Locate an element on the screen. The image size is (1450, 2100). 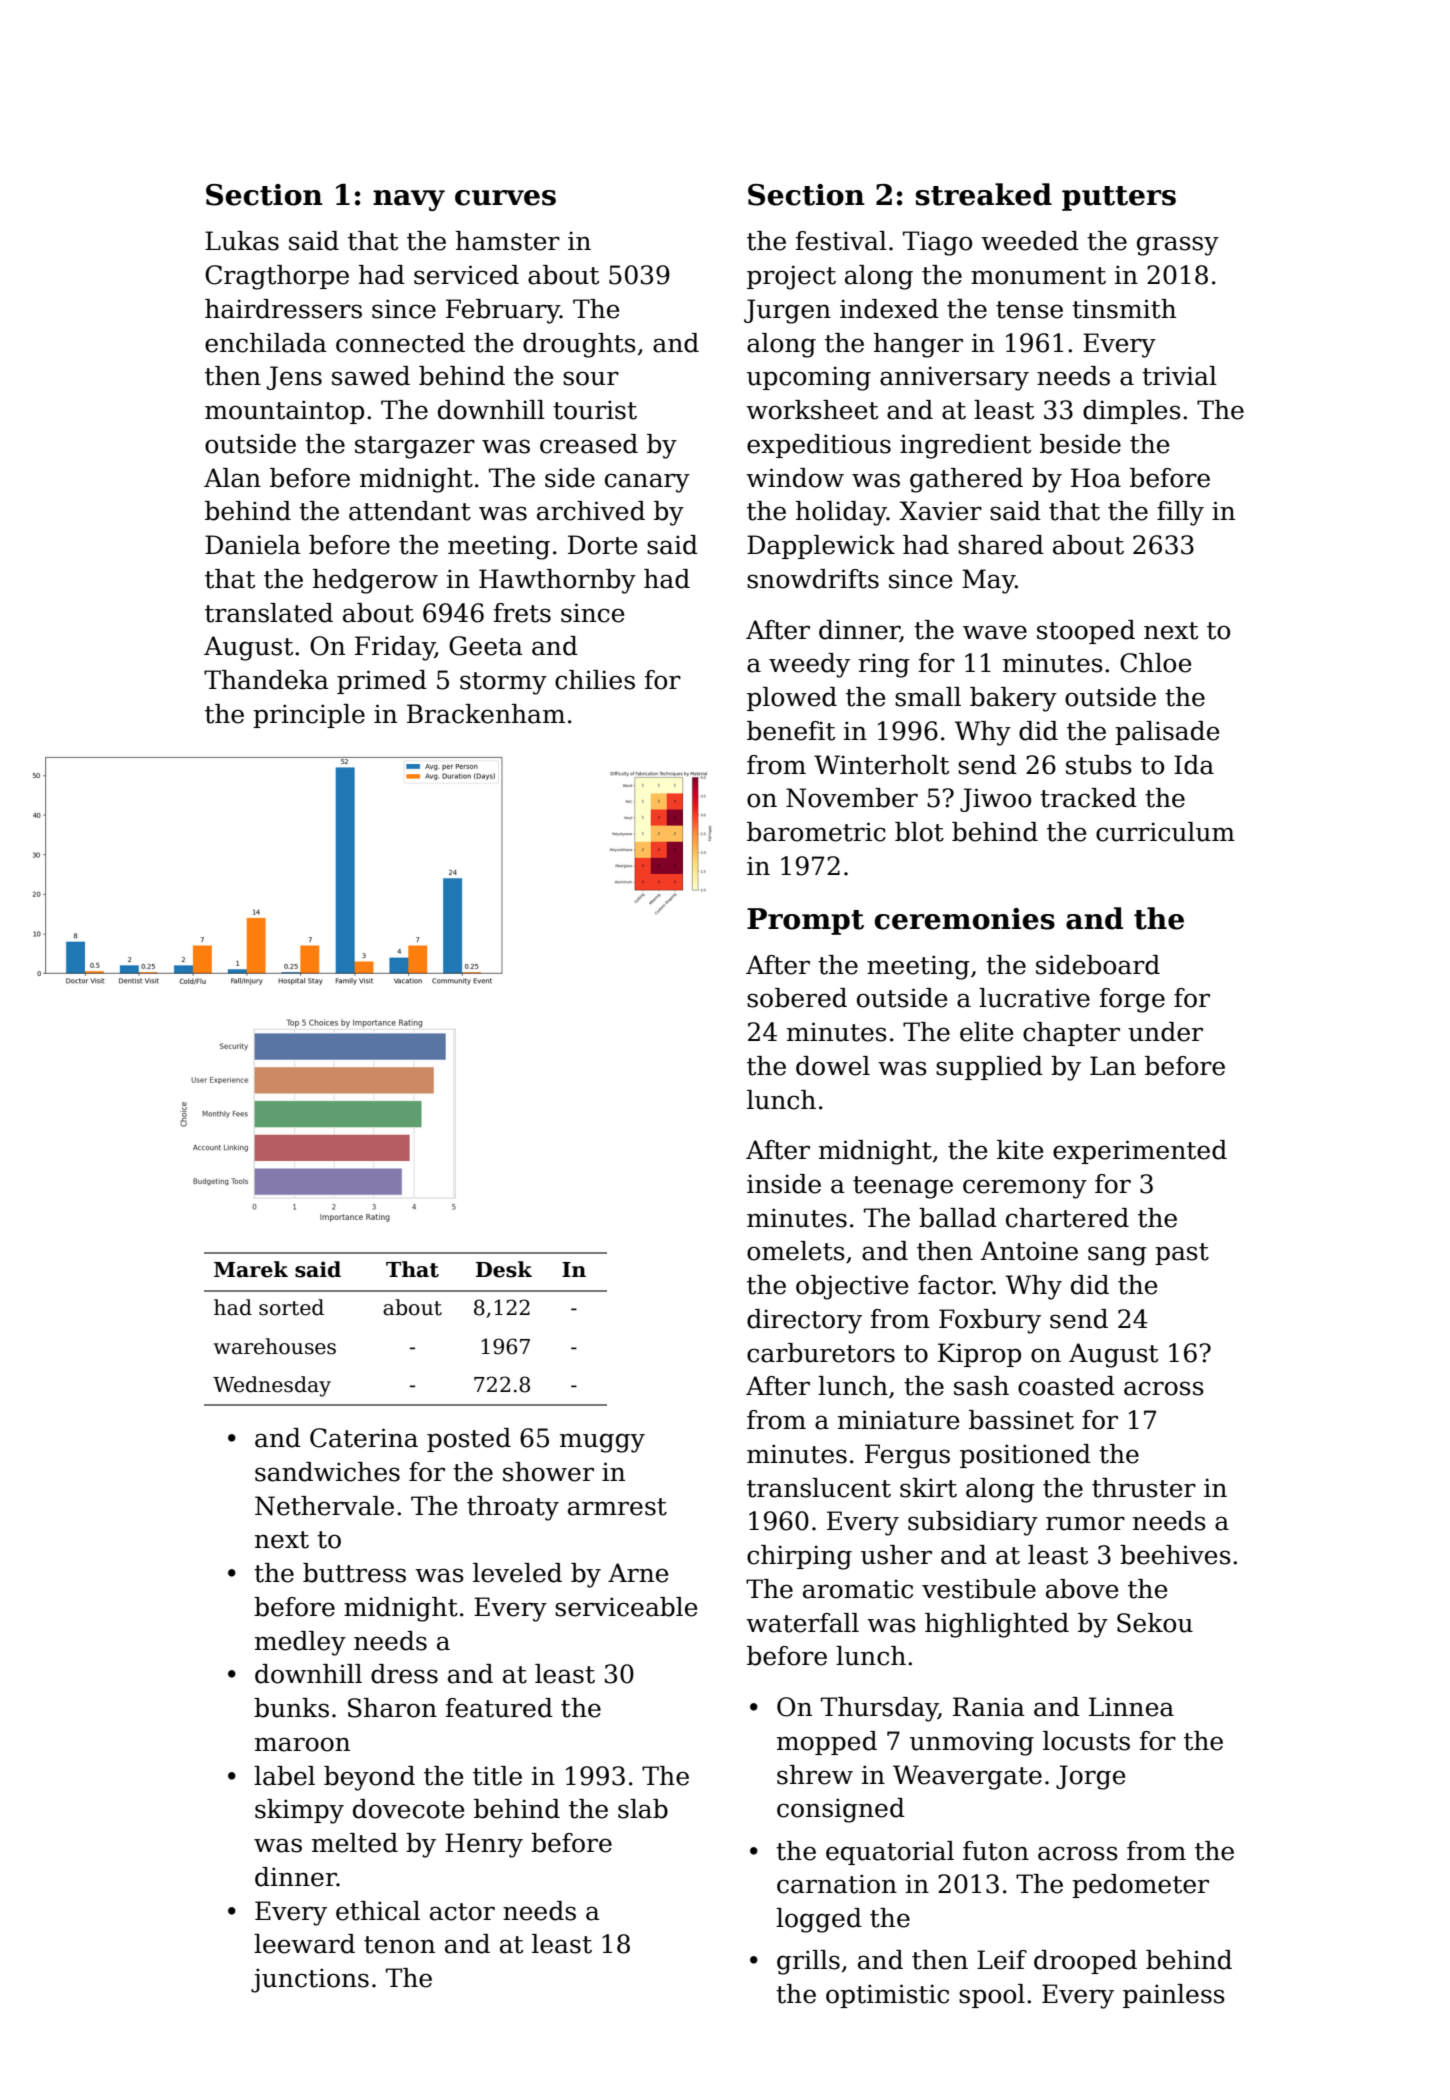
Winterholt is located at coordinates (881, 765).
